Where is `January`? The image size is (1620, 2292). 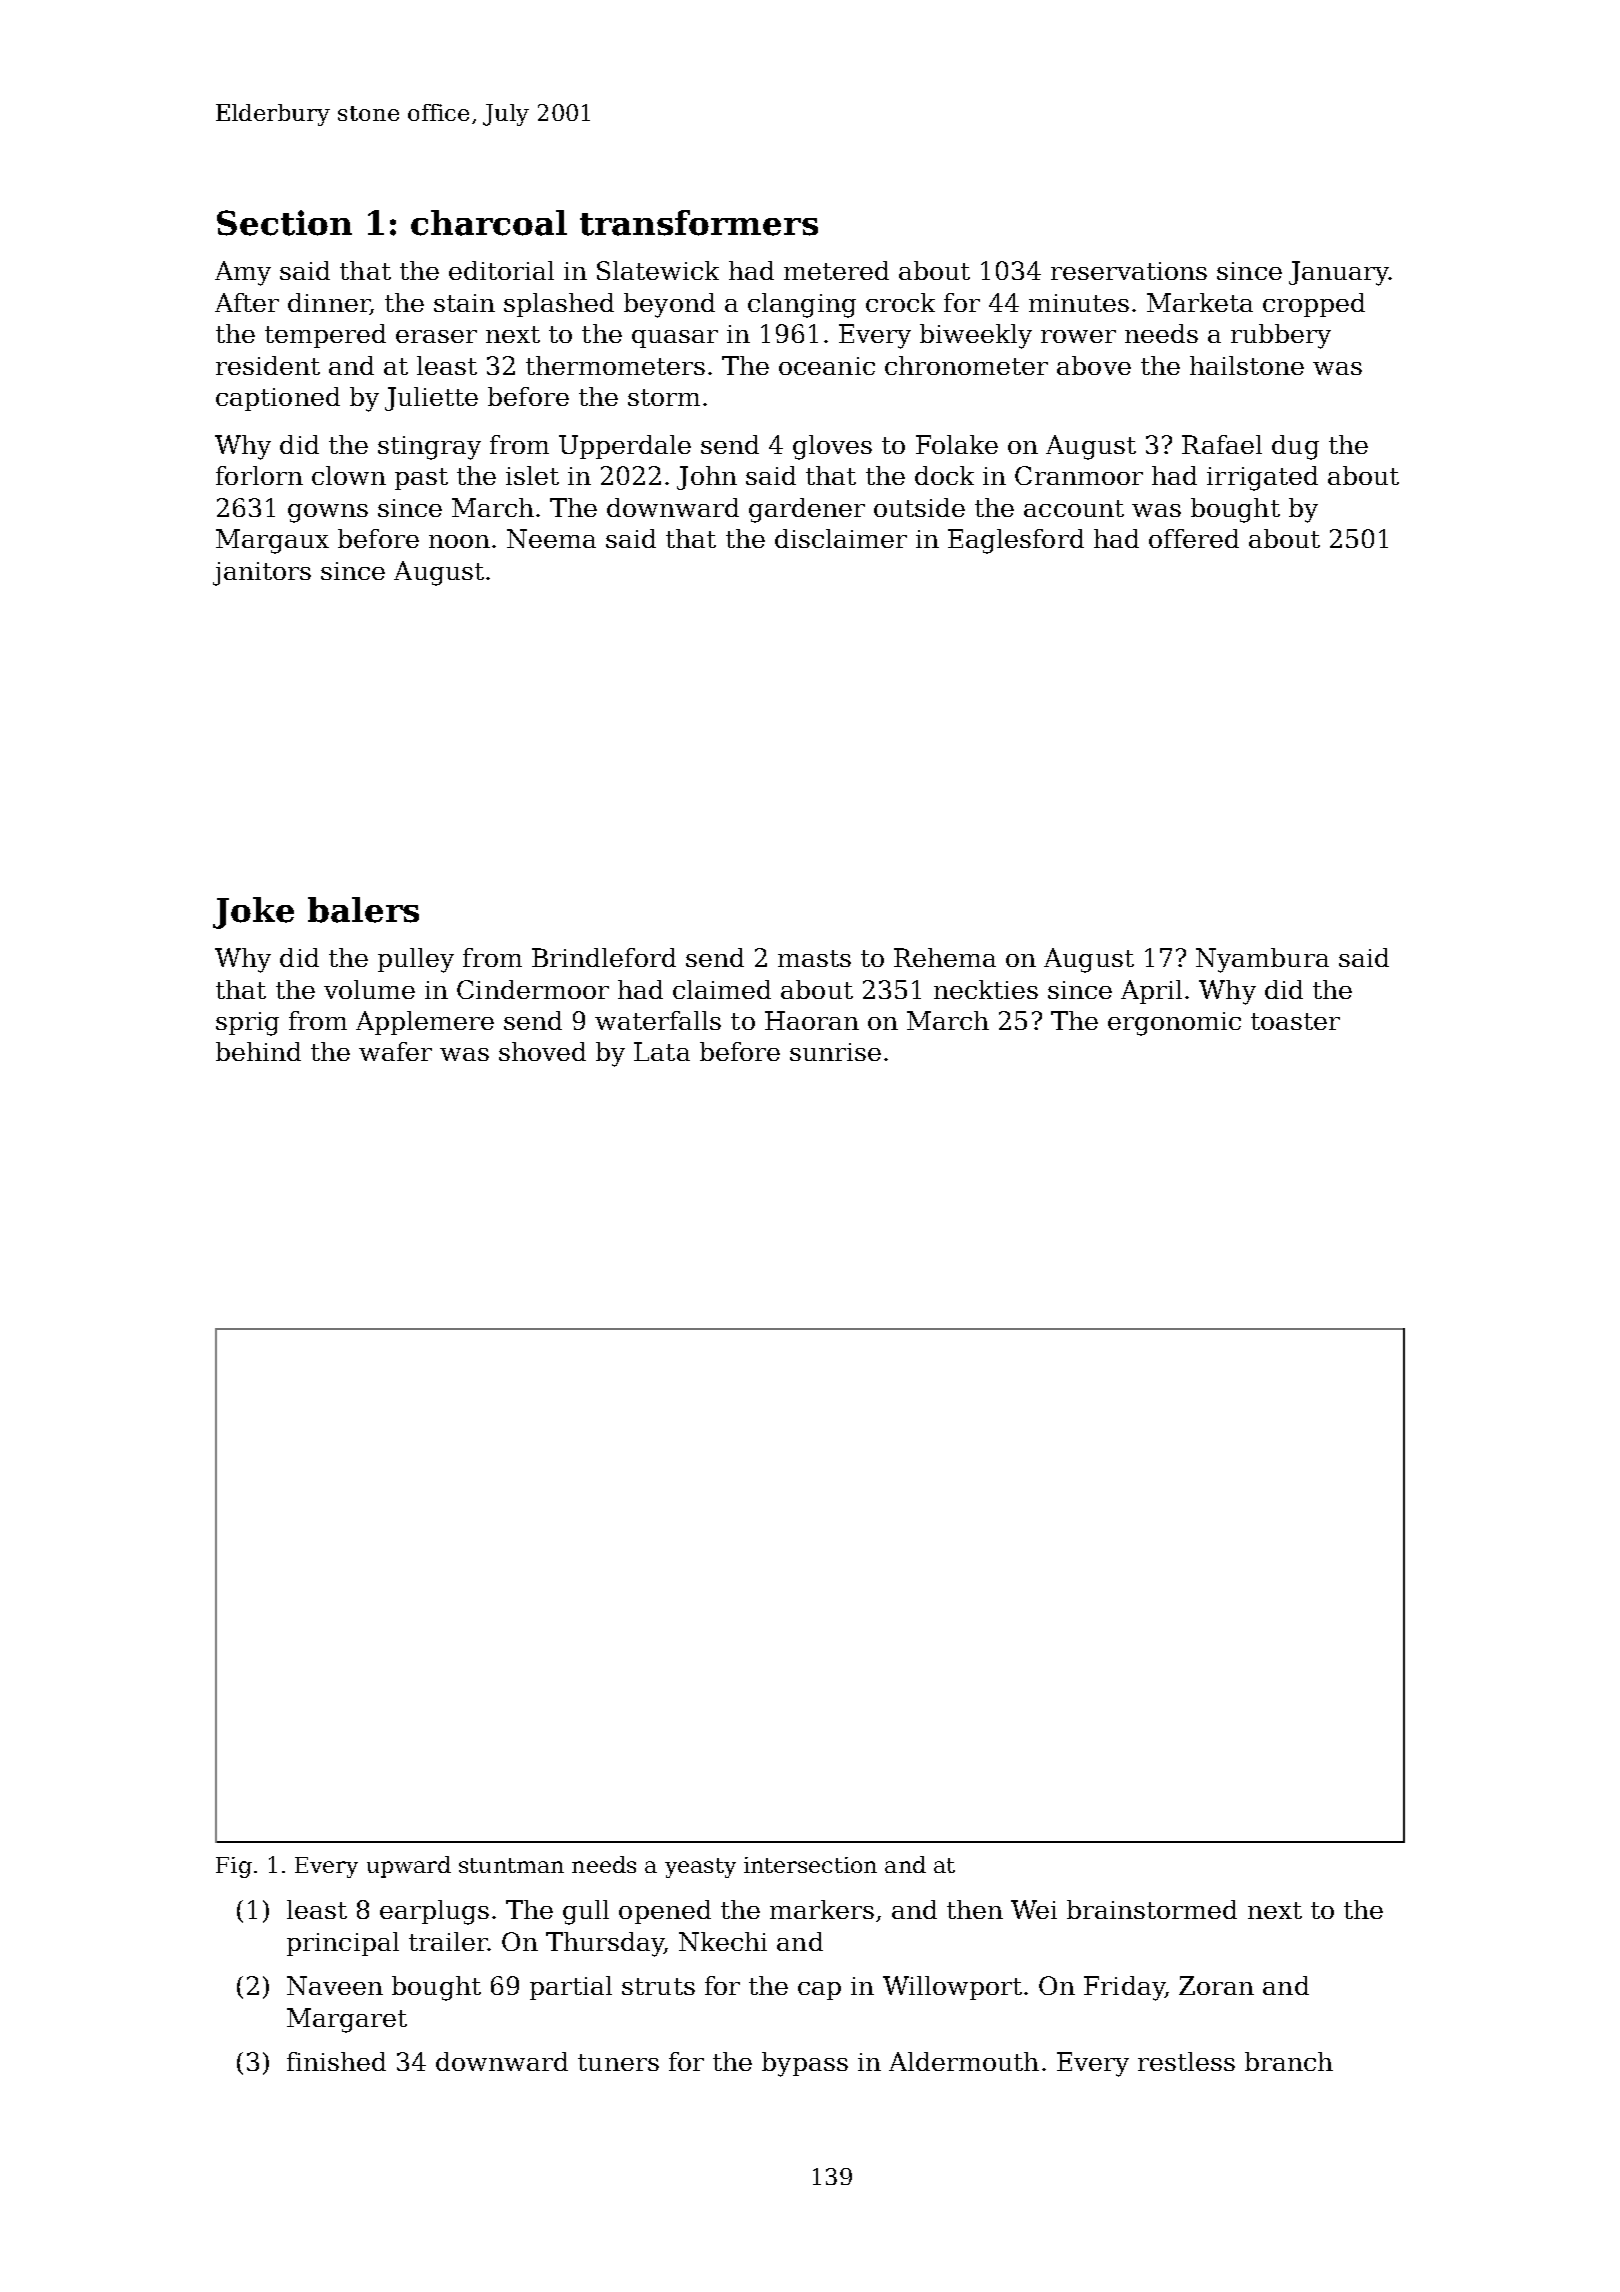
January is located at coordinates (1339, 273).
